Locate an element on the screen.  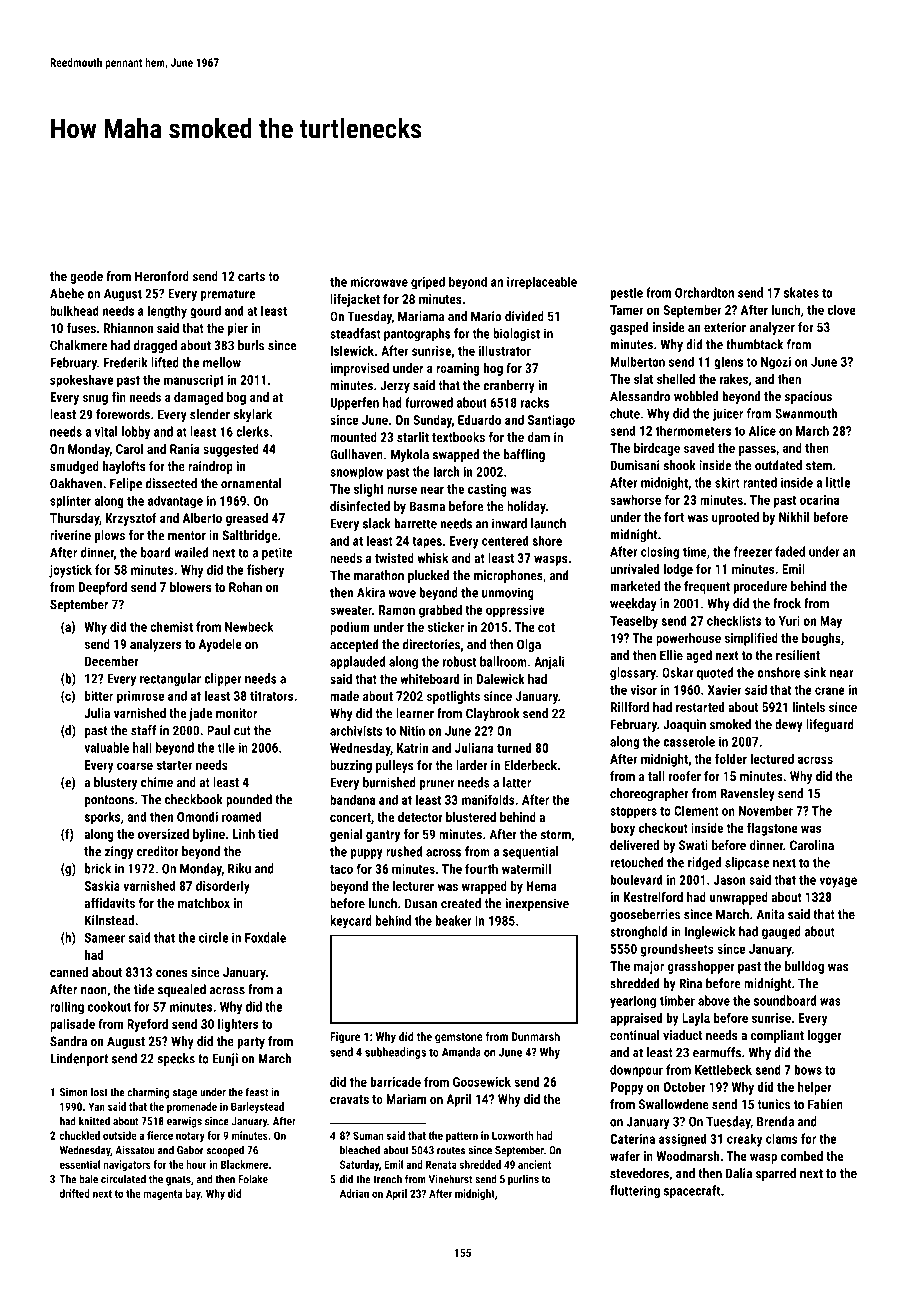
cut is located at coordinates (242, 731).
